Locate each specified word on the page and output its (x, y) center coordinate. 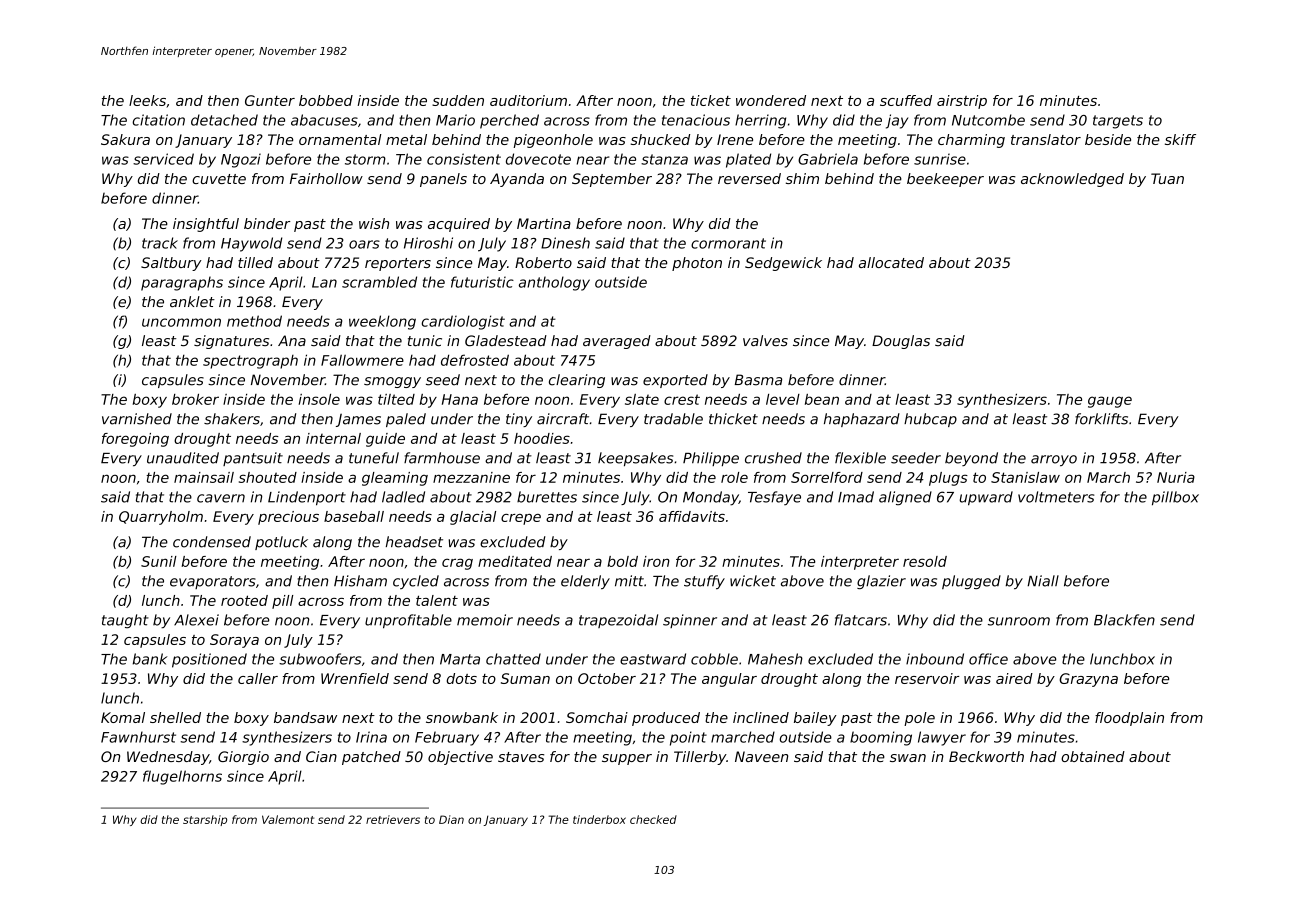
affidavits (692, 516)
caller (258, 678)
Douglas (901, 342)
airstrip (962, 102)
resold (925, 561)
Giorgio (243, 758)
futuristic (482, 282)
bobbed (326, 100)
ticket (711, 100)
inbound (935, 659)
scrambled (379, 282)
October (607, 678)
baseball (354, 516)
